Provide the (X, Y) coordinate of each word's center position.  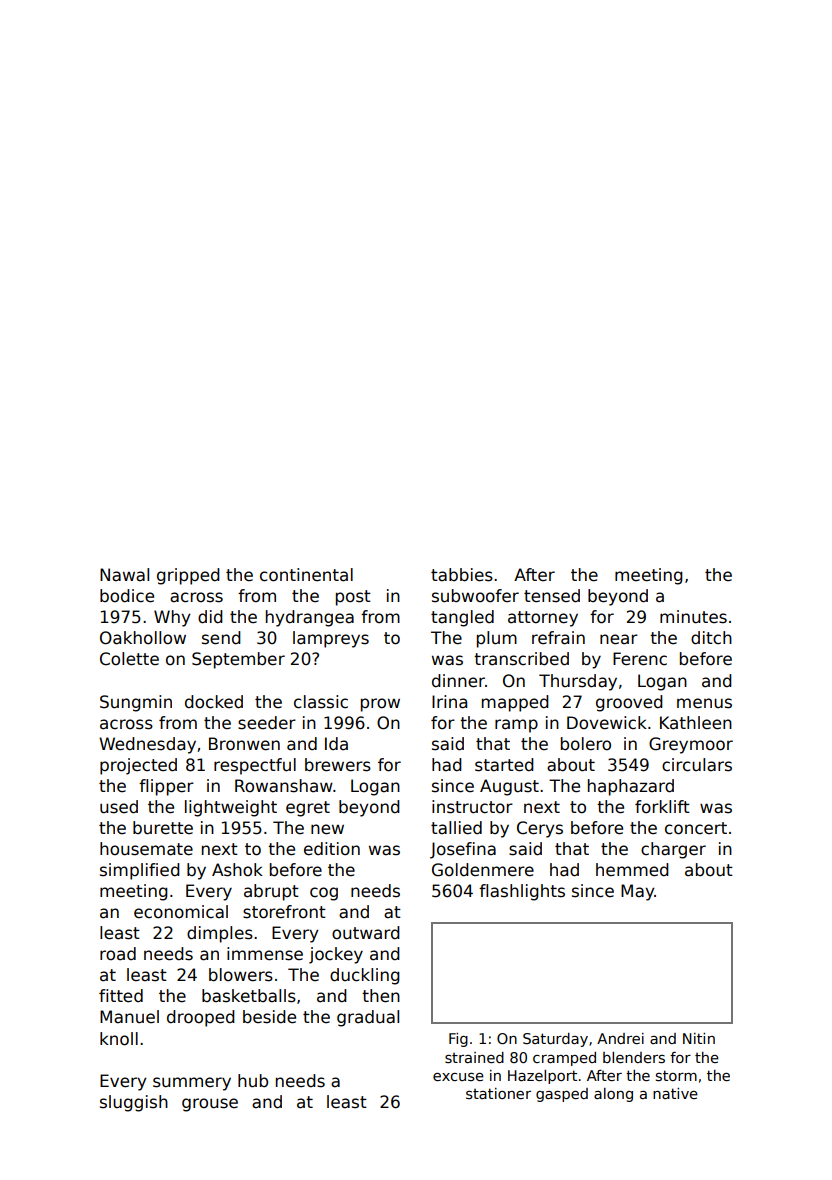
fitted (121, 996)
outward (366, 933)
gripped (188, 576)
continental (306, 575)
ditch (711, 638)
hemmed (632, 870)
